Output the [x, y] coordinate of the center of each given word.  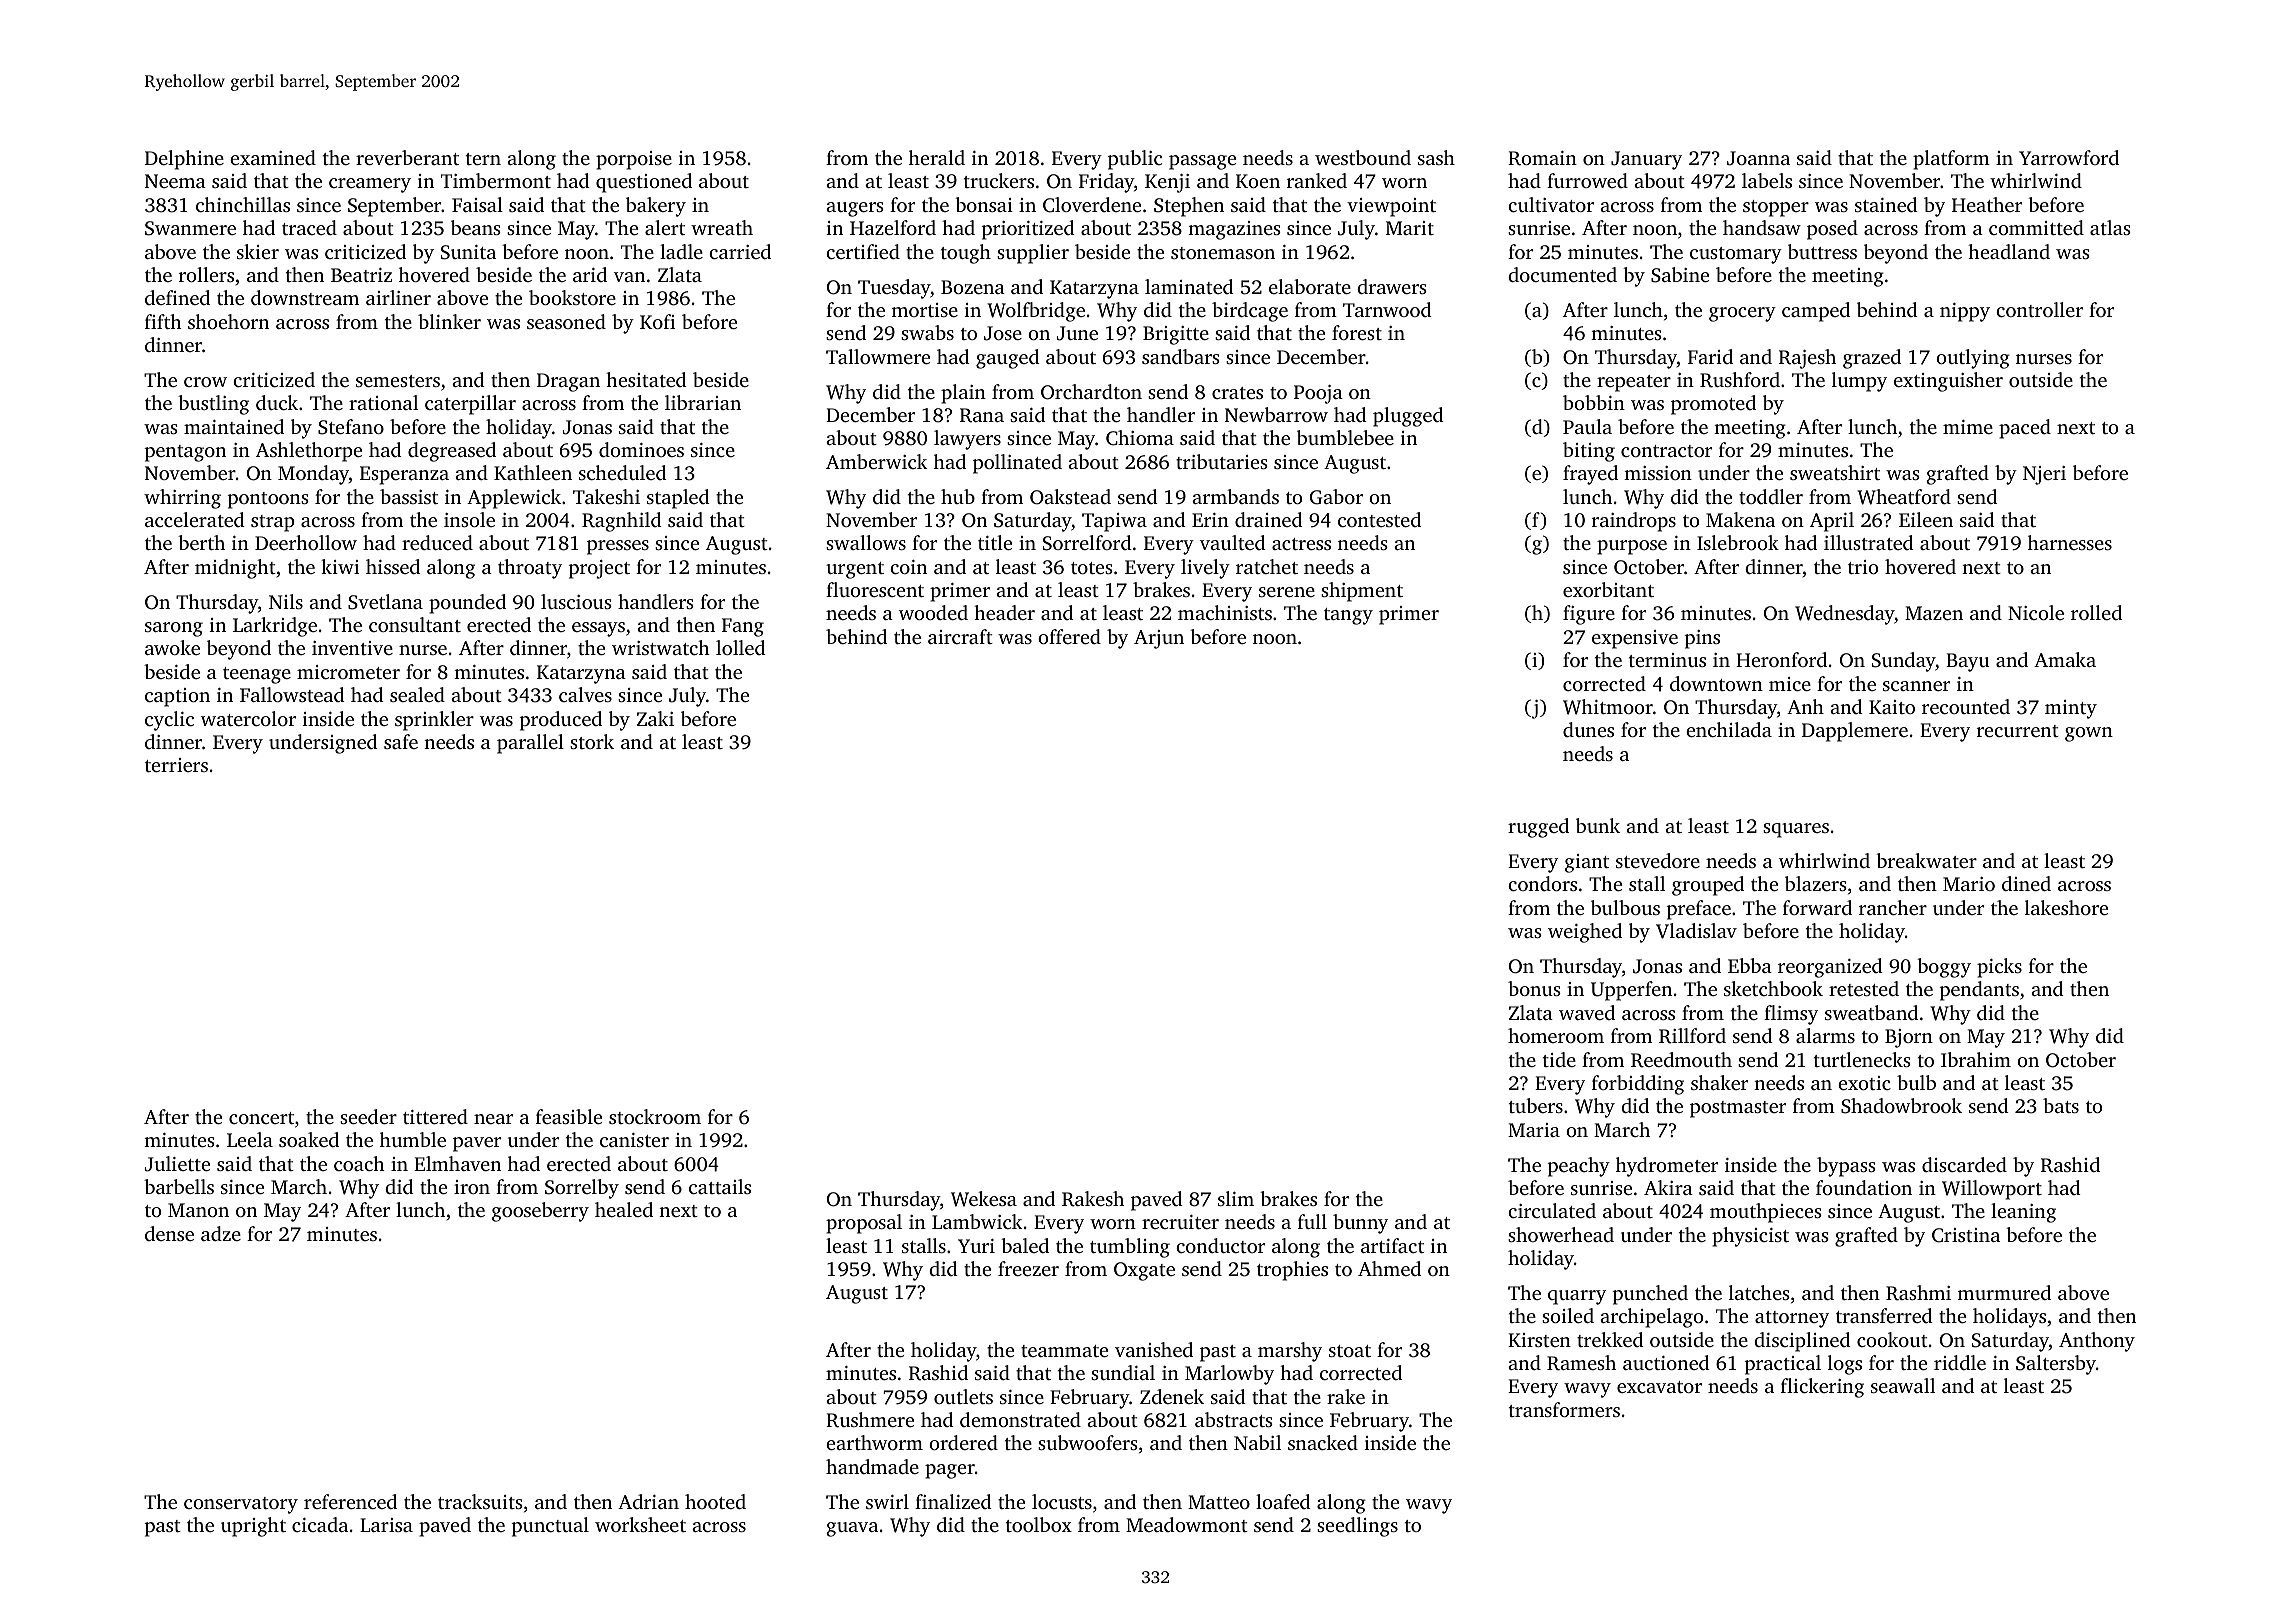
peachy [1579, 1167]
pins [1702, 639]
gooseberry [540, 1212]
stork [592, 741]
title [995, 542]
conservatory [241, 1505]
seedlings [1357, 1527]
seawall [1903, 1385]
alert [665, 227]
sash [1436, 157]
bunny [1360, 1224]
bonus [1534, 988]
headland [2009, 251]
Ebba [1750, 965]
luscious [576, 601]
